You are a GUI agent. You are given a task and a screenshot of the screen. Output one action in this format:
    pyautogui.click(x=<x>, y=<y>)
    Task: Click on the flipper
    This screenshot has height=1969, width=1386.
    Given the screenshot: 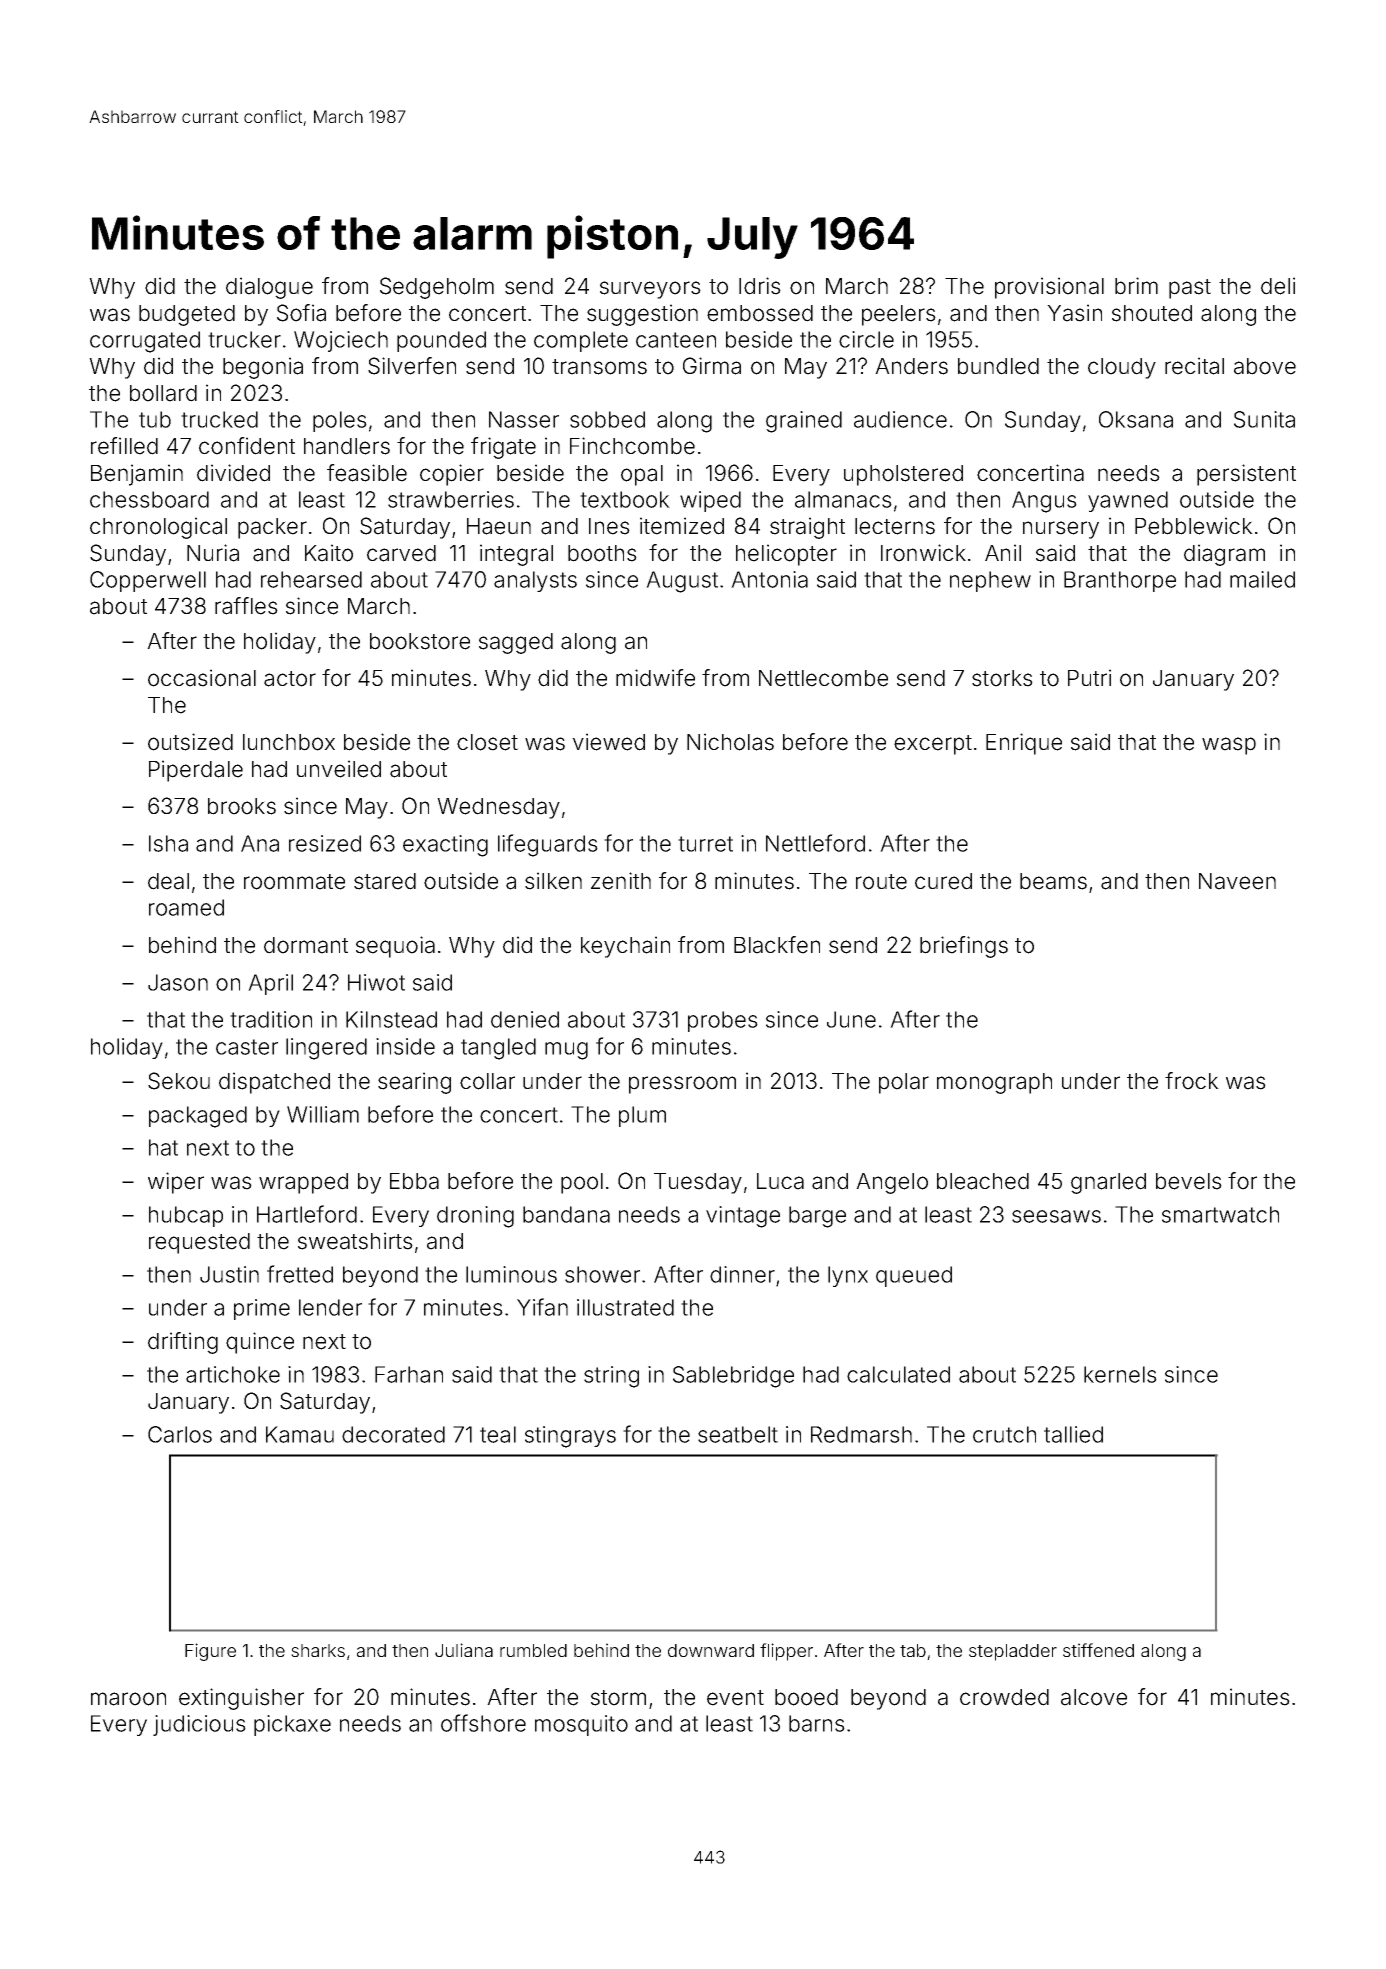 What is the action you would take?
    pyautogui.click(x=786, y=1652)
